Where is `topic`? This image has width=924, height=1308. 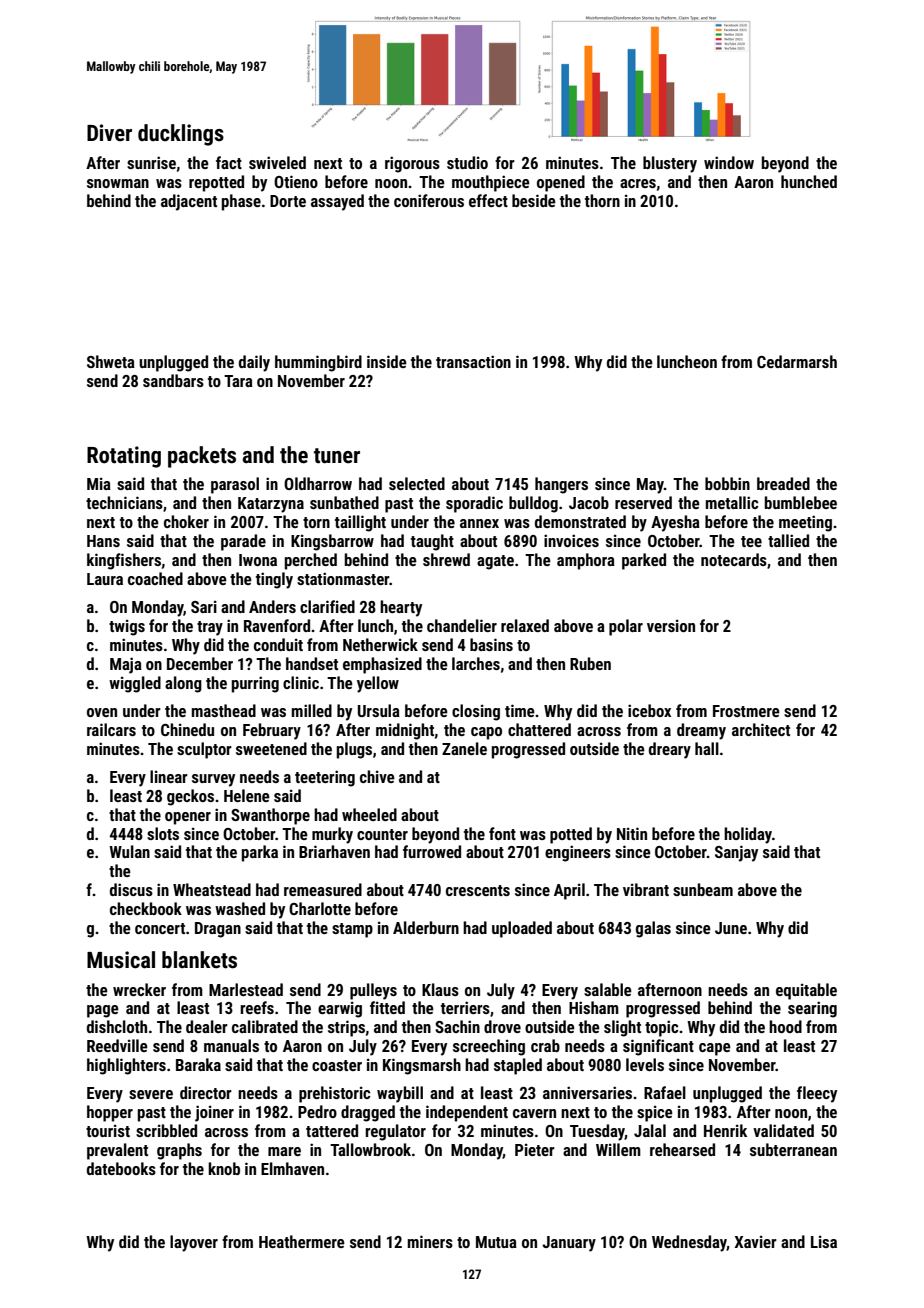
topic is located at coordinates (661, 1028).
